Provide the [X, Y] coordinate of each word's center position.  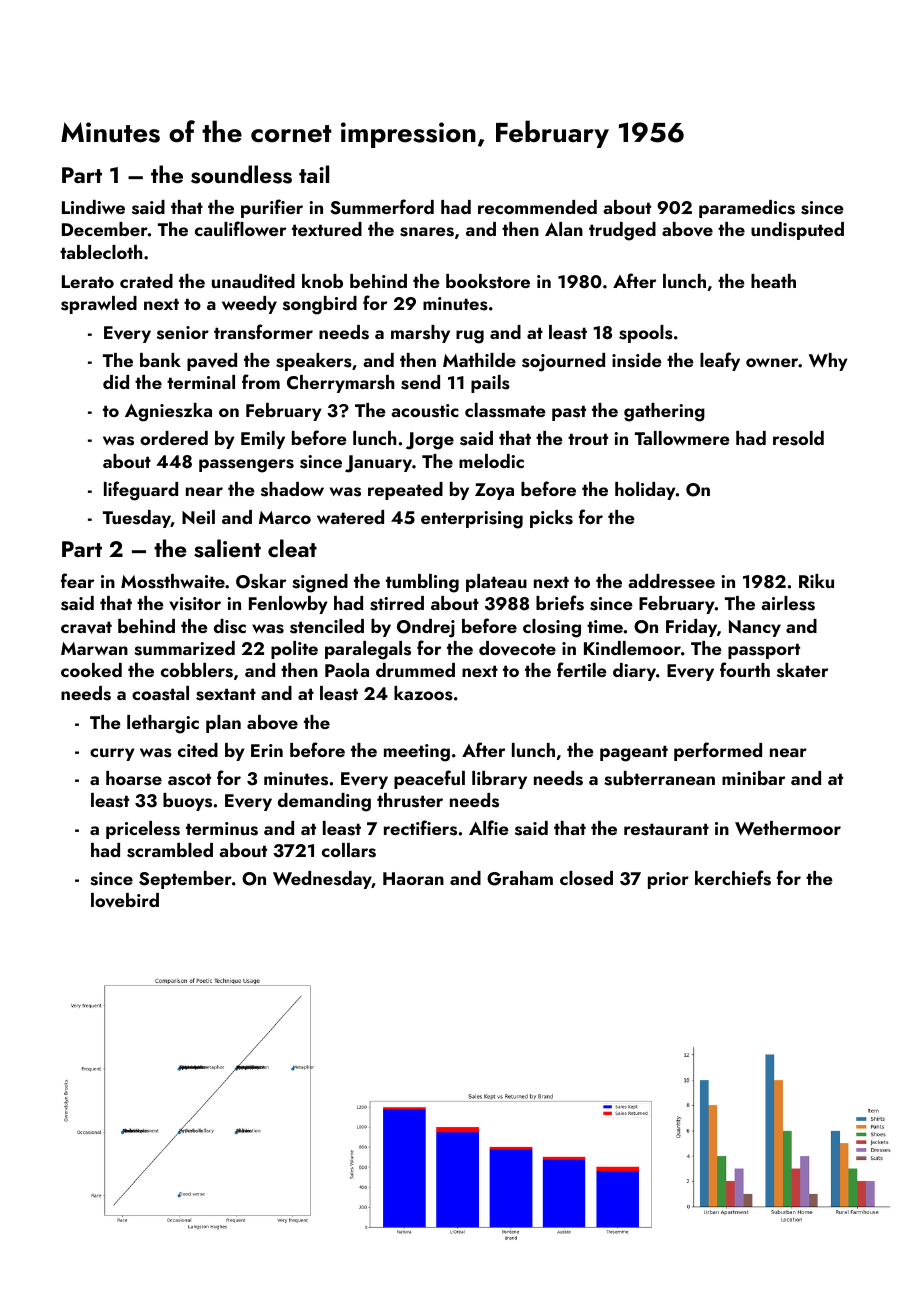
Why [828, 362]
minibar [753, 778]
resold [798, 438]
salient [227, 548]
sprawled [99, 305]
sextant [226, 694]
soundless [241, 174]
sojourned [563, 362]
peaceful [429, 779]
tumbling [422, 583]
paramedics [747, 209]
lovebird [125, 900]
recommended [537, 207]
